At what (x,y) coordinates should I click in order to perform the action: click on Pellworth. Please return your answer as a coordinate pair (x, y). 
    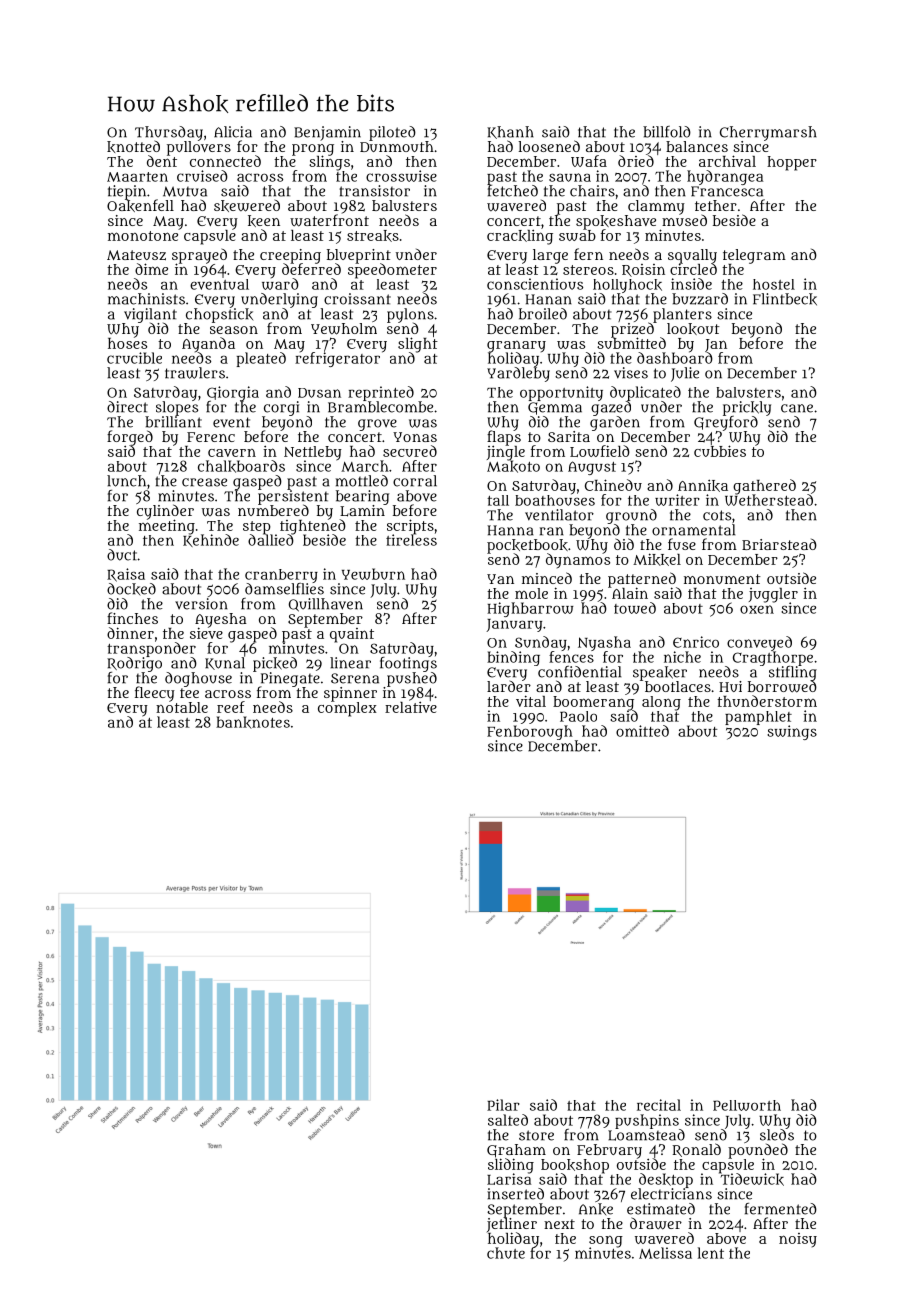
    Looking at the image, I should click on (747, 1105).
